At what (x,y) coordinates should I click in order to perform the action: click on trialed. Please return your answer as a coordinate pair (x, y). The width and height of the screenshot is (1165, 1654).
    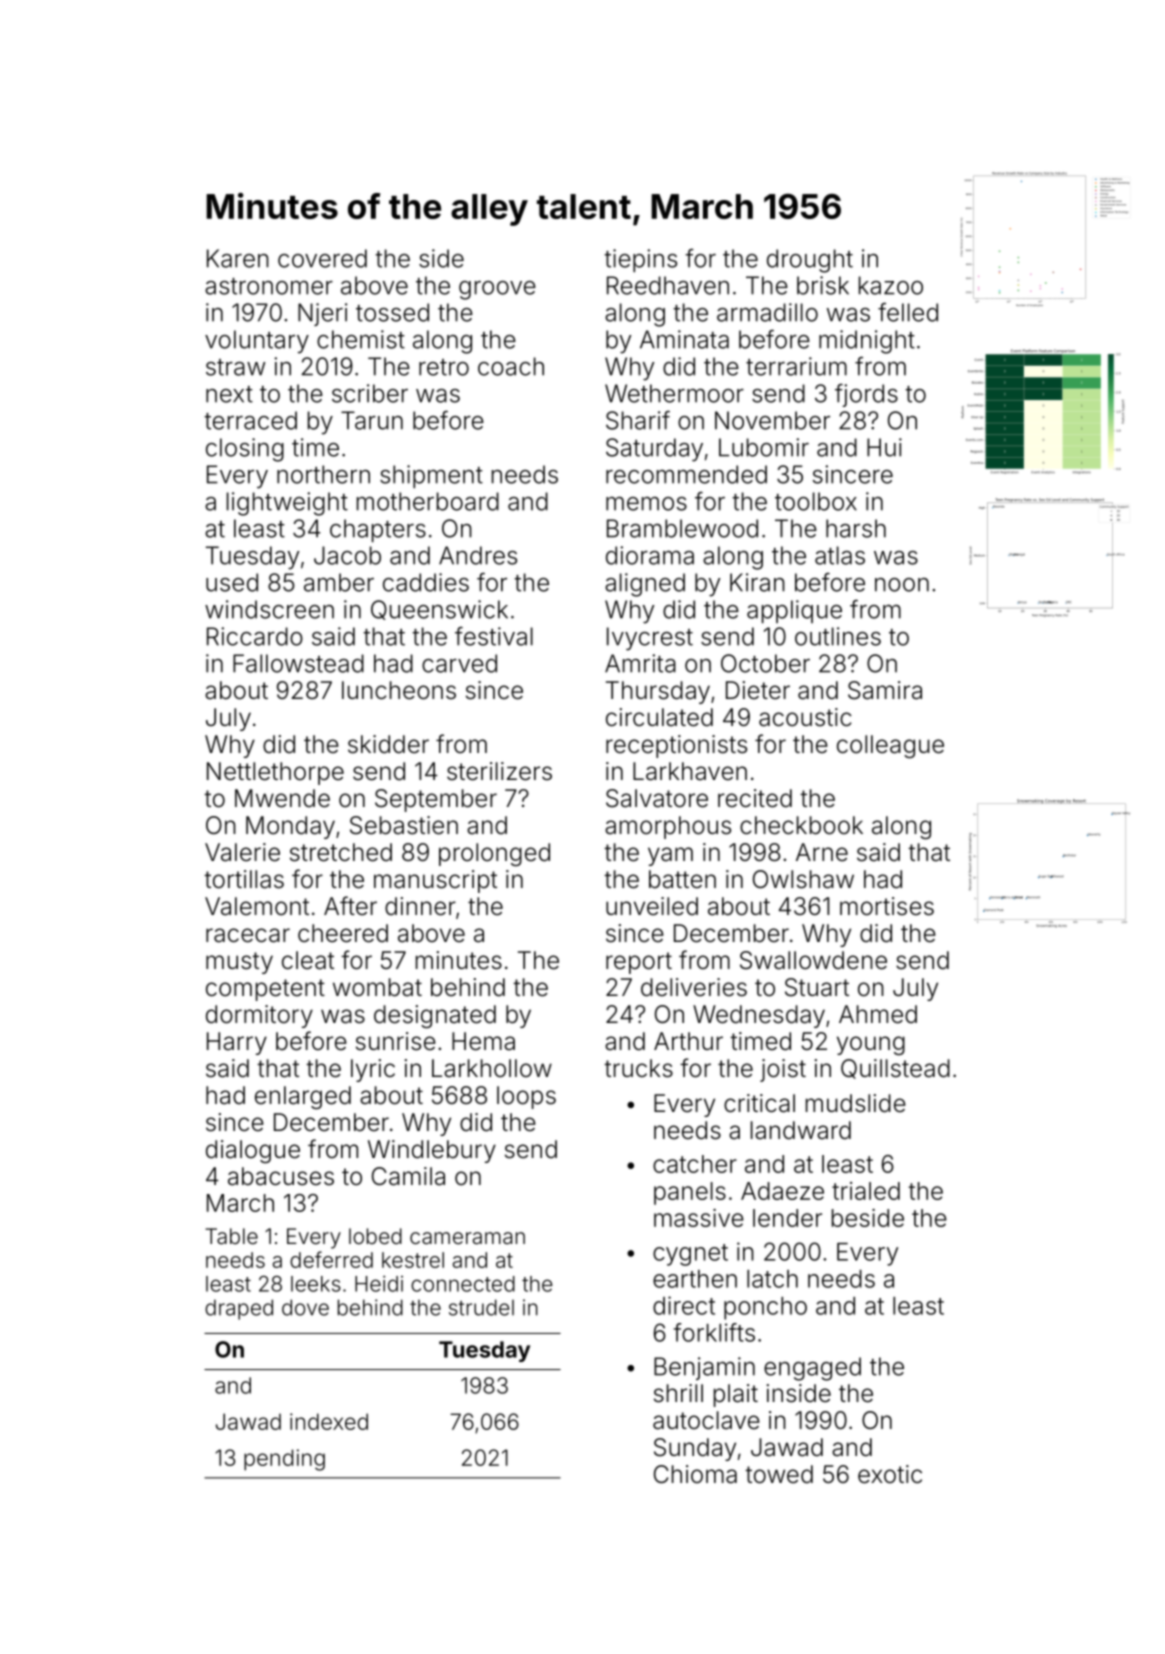
    Looking at the image, I should click on (866, 1191).
